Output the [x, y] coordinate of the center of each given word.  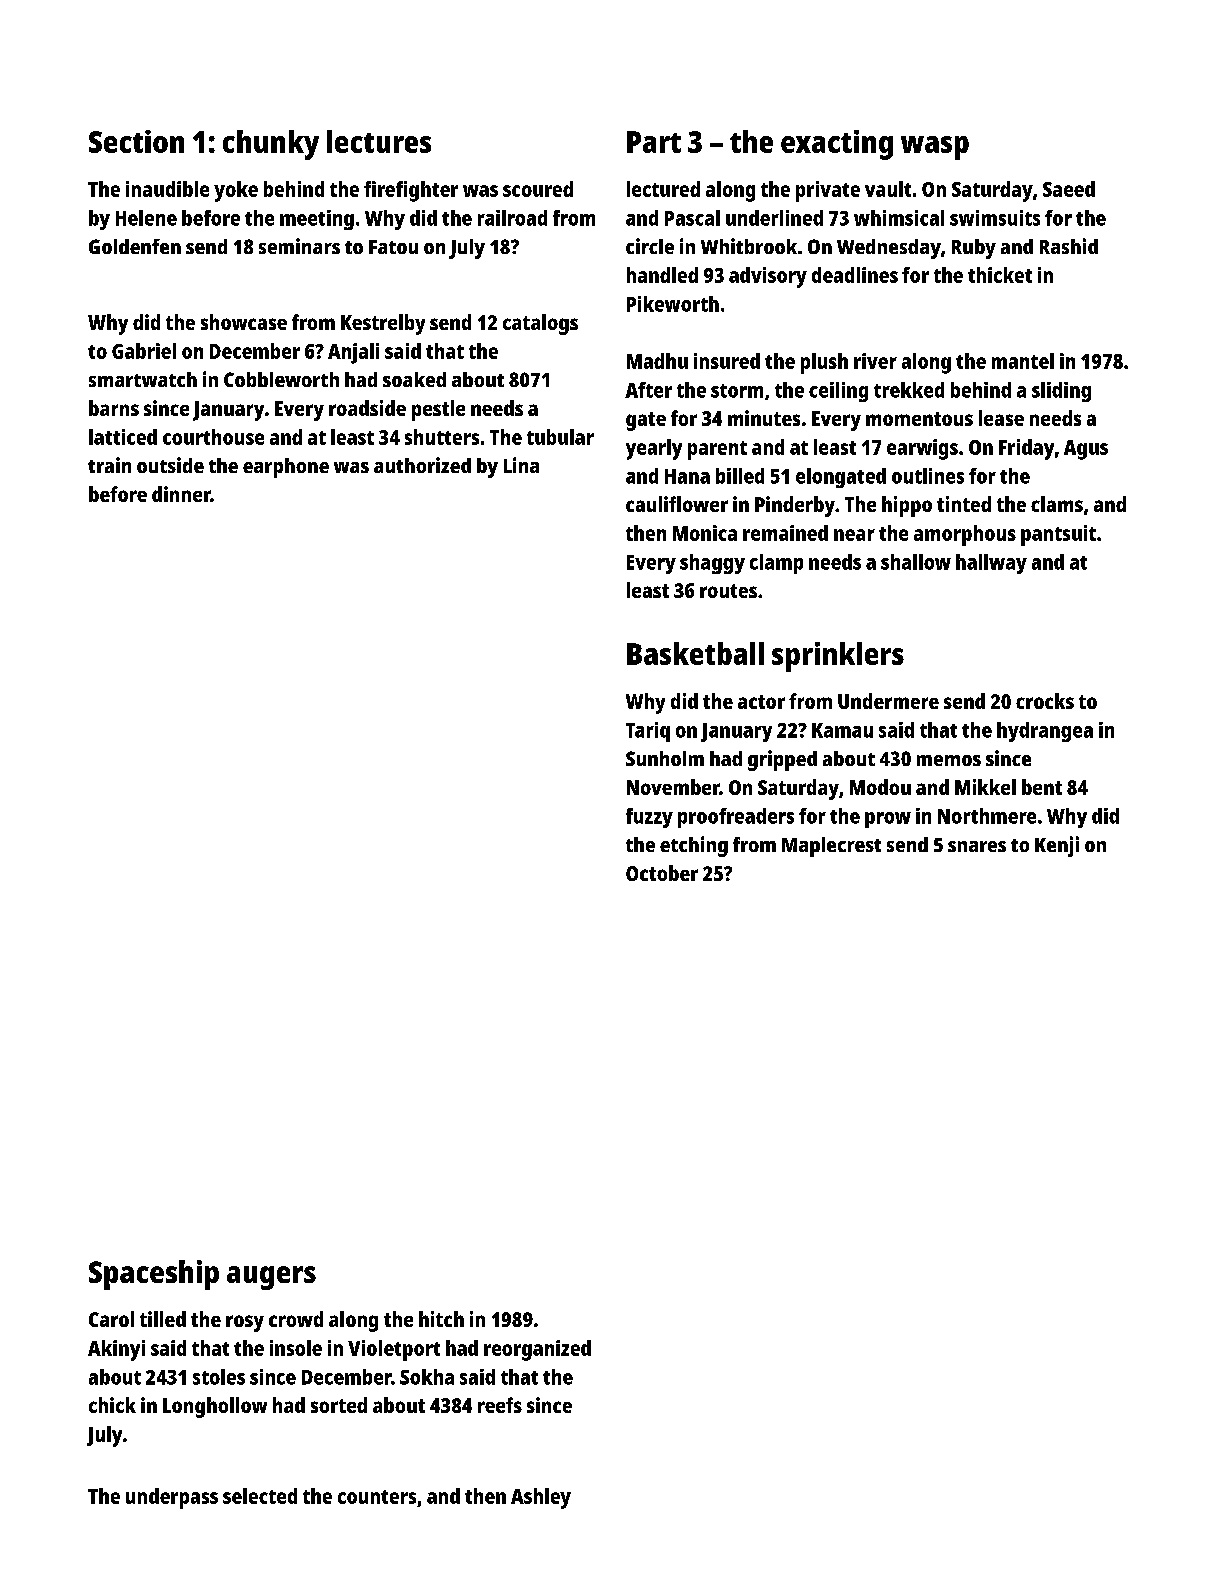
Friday [1026, 449]
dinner [181, 494]
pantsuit [1058, 535]
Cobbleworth [281, 379]
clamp [776, 564]
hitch [441, 1319]
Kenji [1057, 846]
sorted [339, 1405]
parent [717, 450]
